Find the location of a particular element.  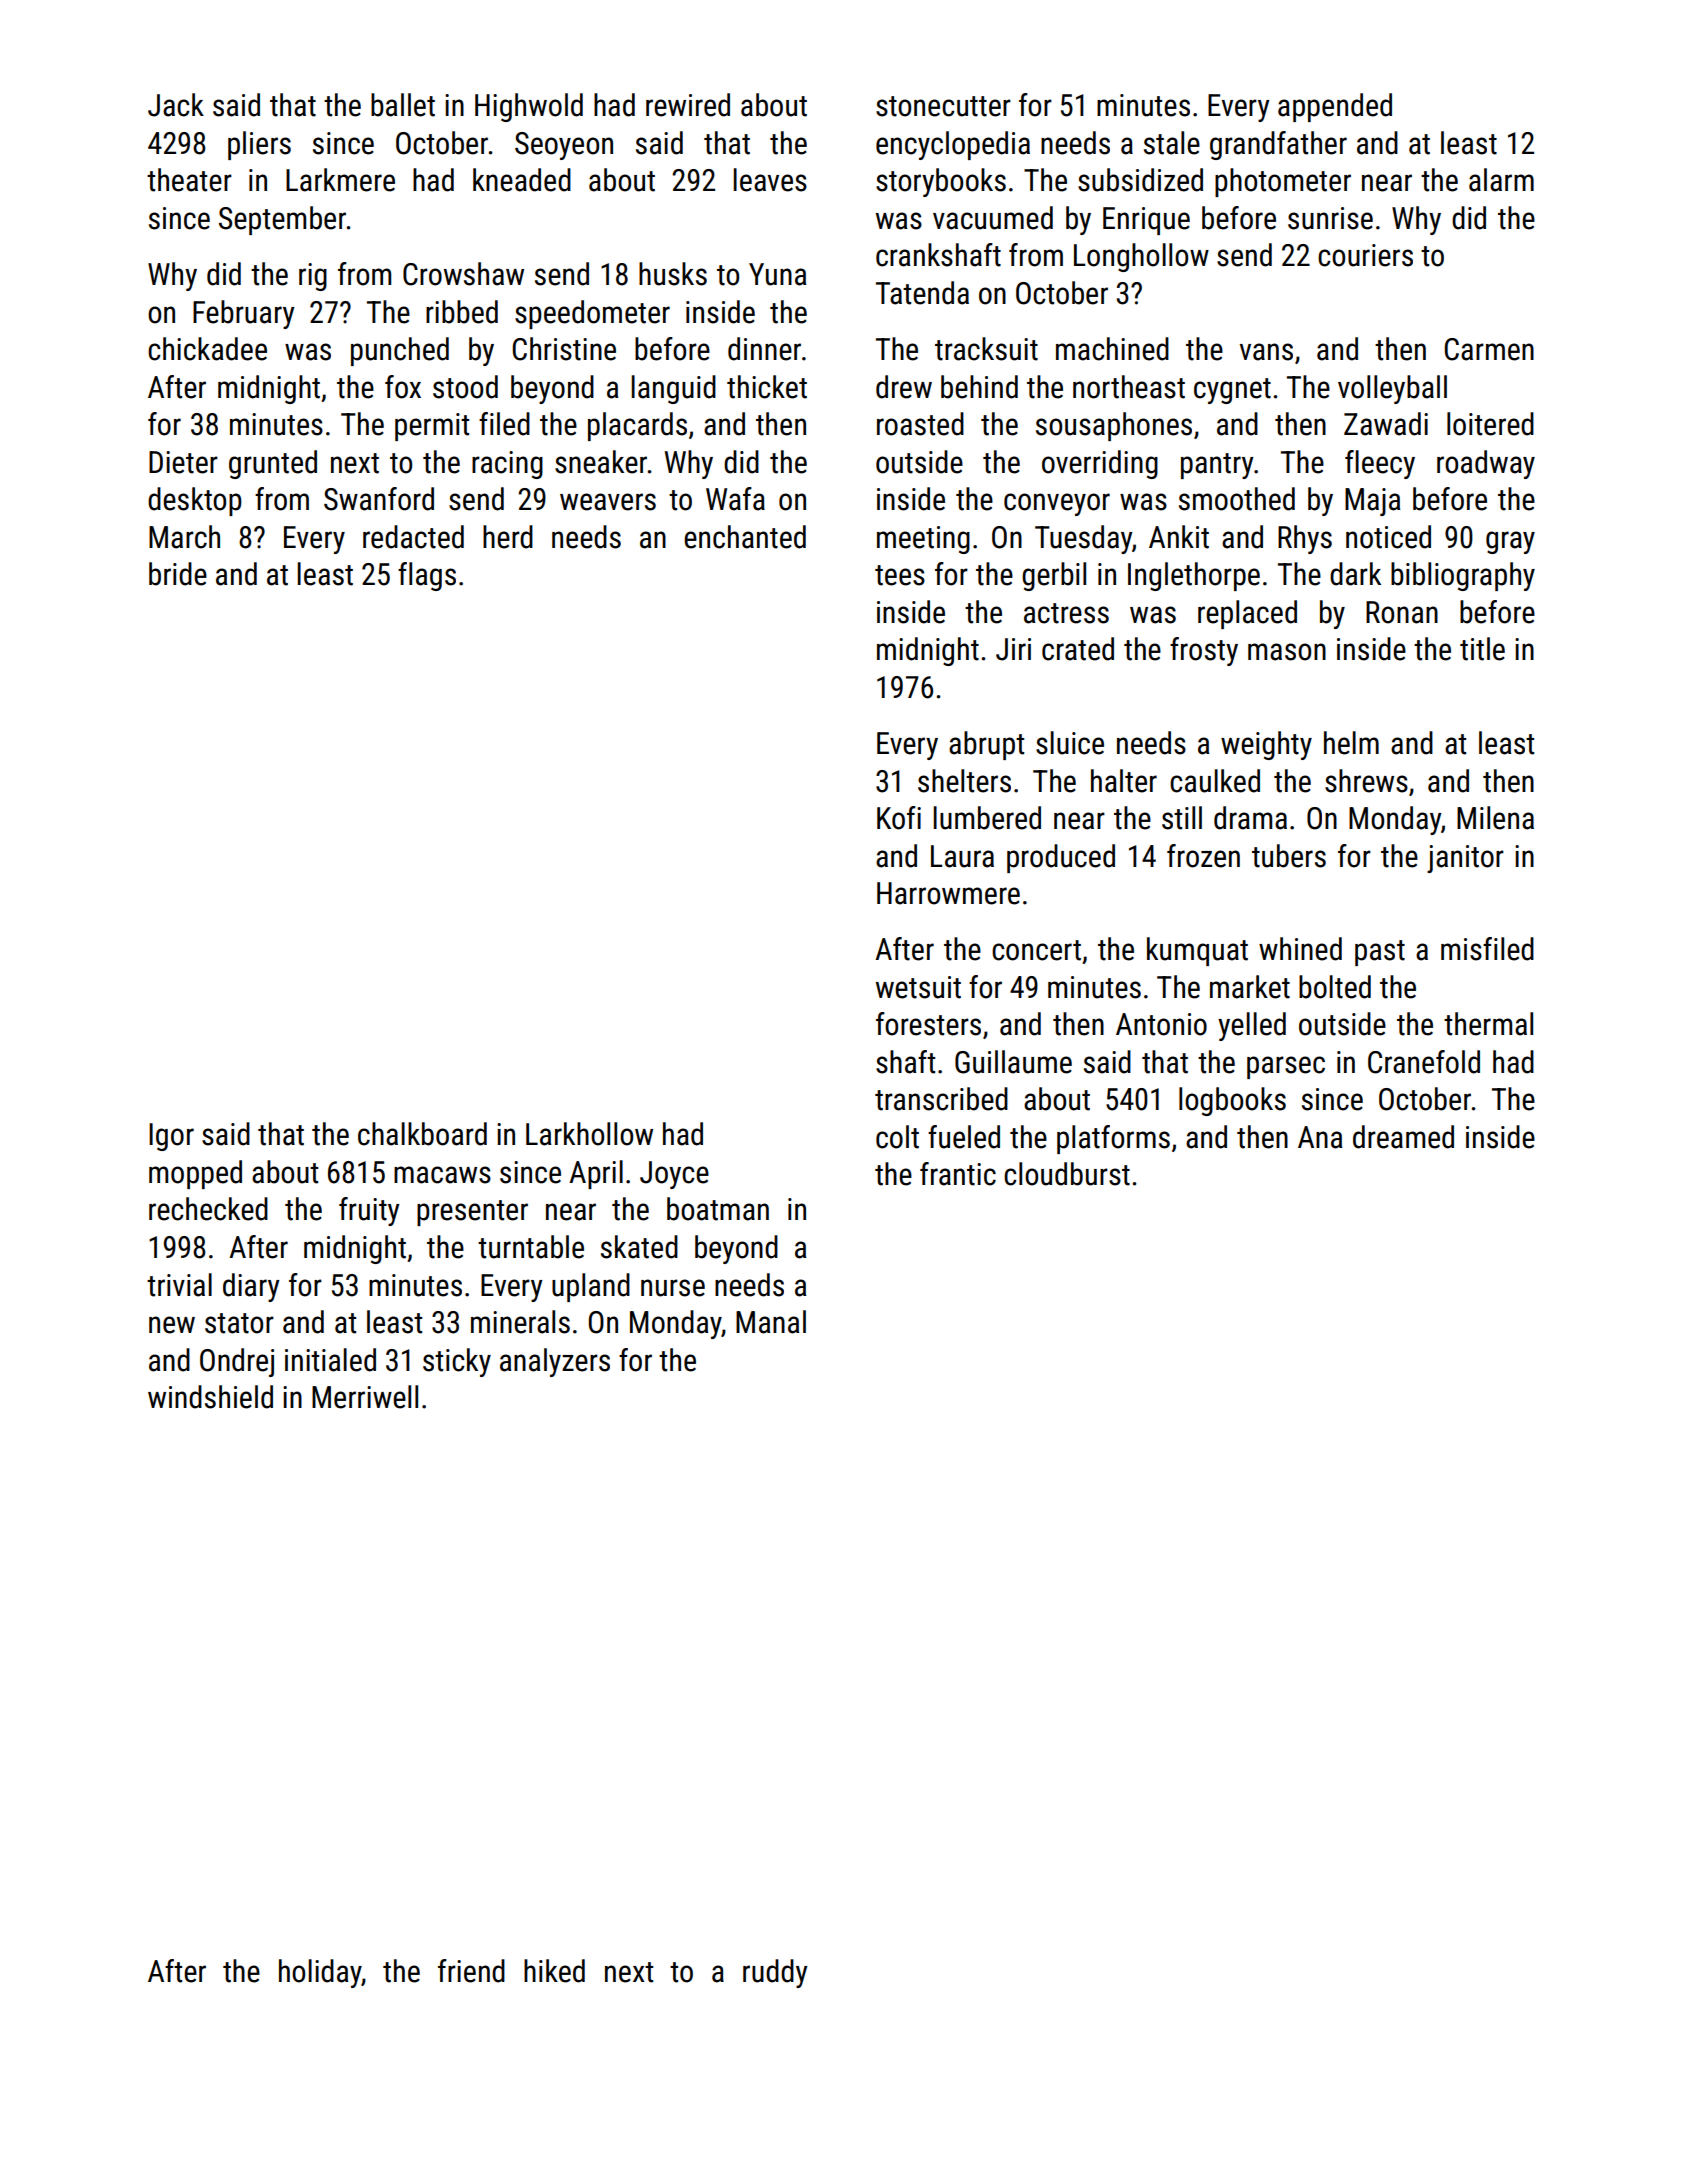

stonecutter is located at coordinates (943, 106).
